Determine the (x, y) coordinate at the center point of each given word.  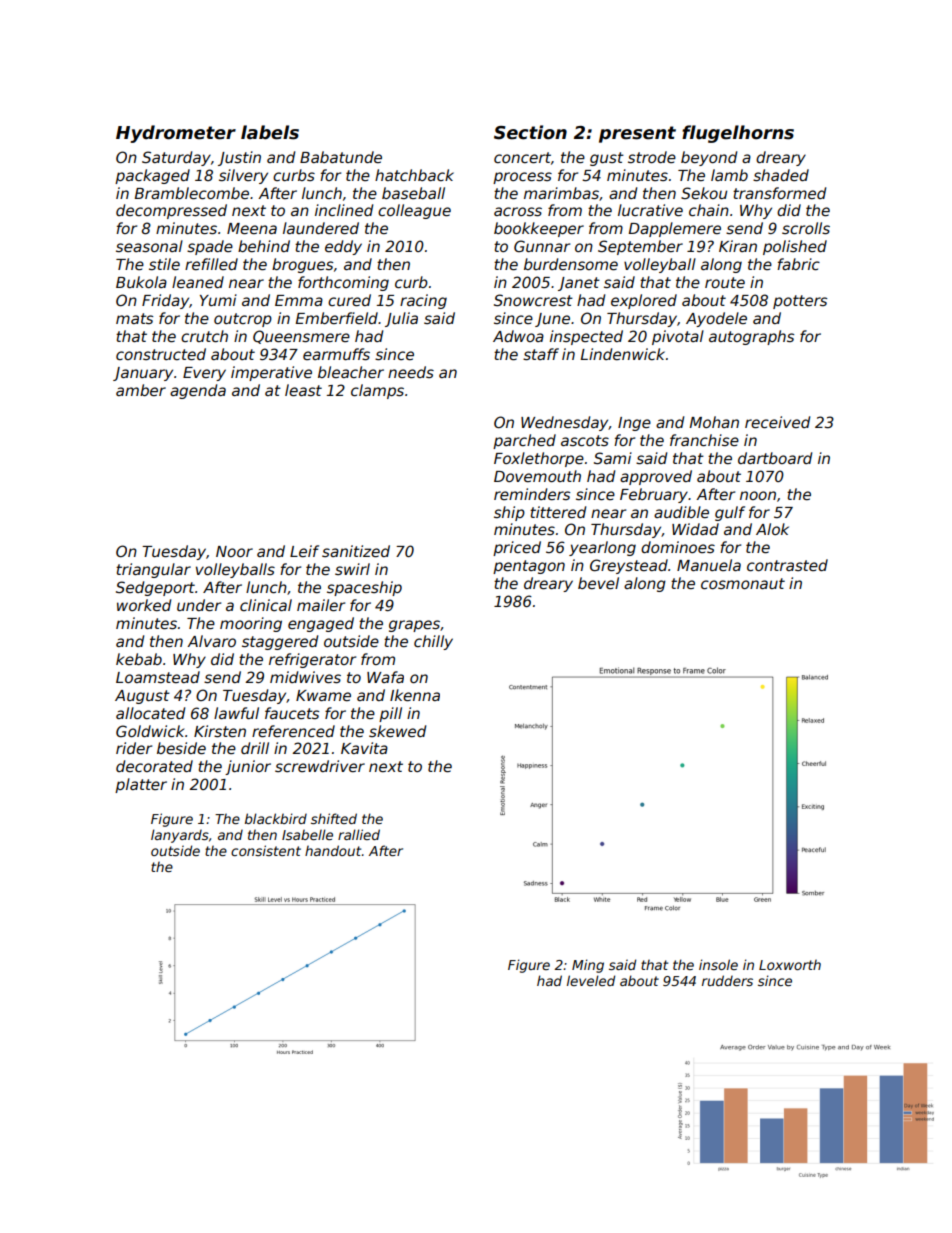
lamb (729, 175)
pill (390, 714)
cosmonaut (743, 583)
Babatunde (341, 157)
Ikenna (415, 695)
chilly (433, 642)
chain (709, 210)
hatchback (414, 175)
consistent (266, 850)
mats (134, 318)
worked (144, 605)
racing (423, 301)
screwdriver (320, 766)
